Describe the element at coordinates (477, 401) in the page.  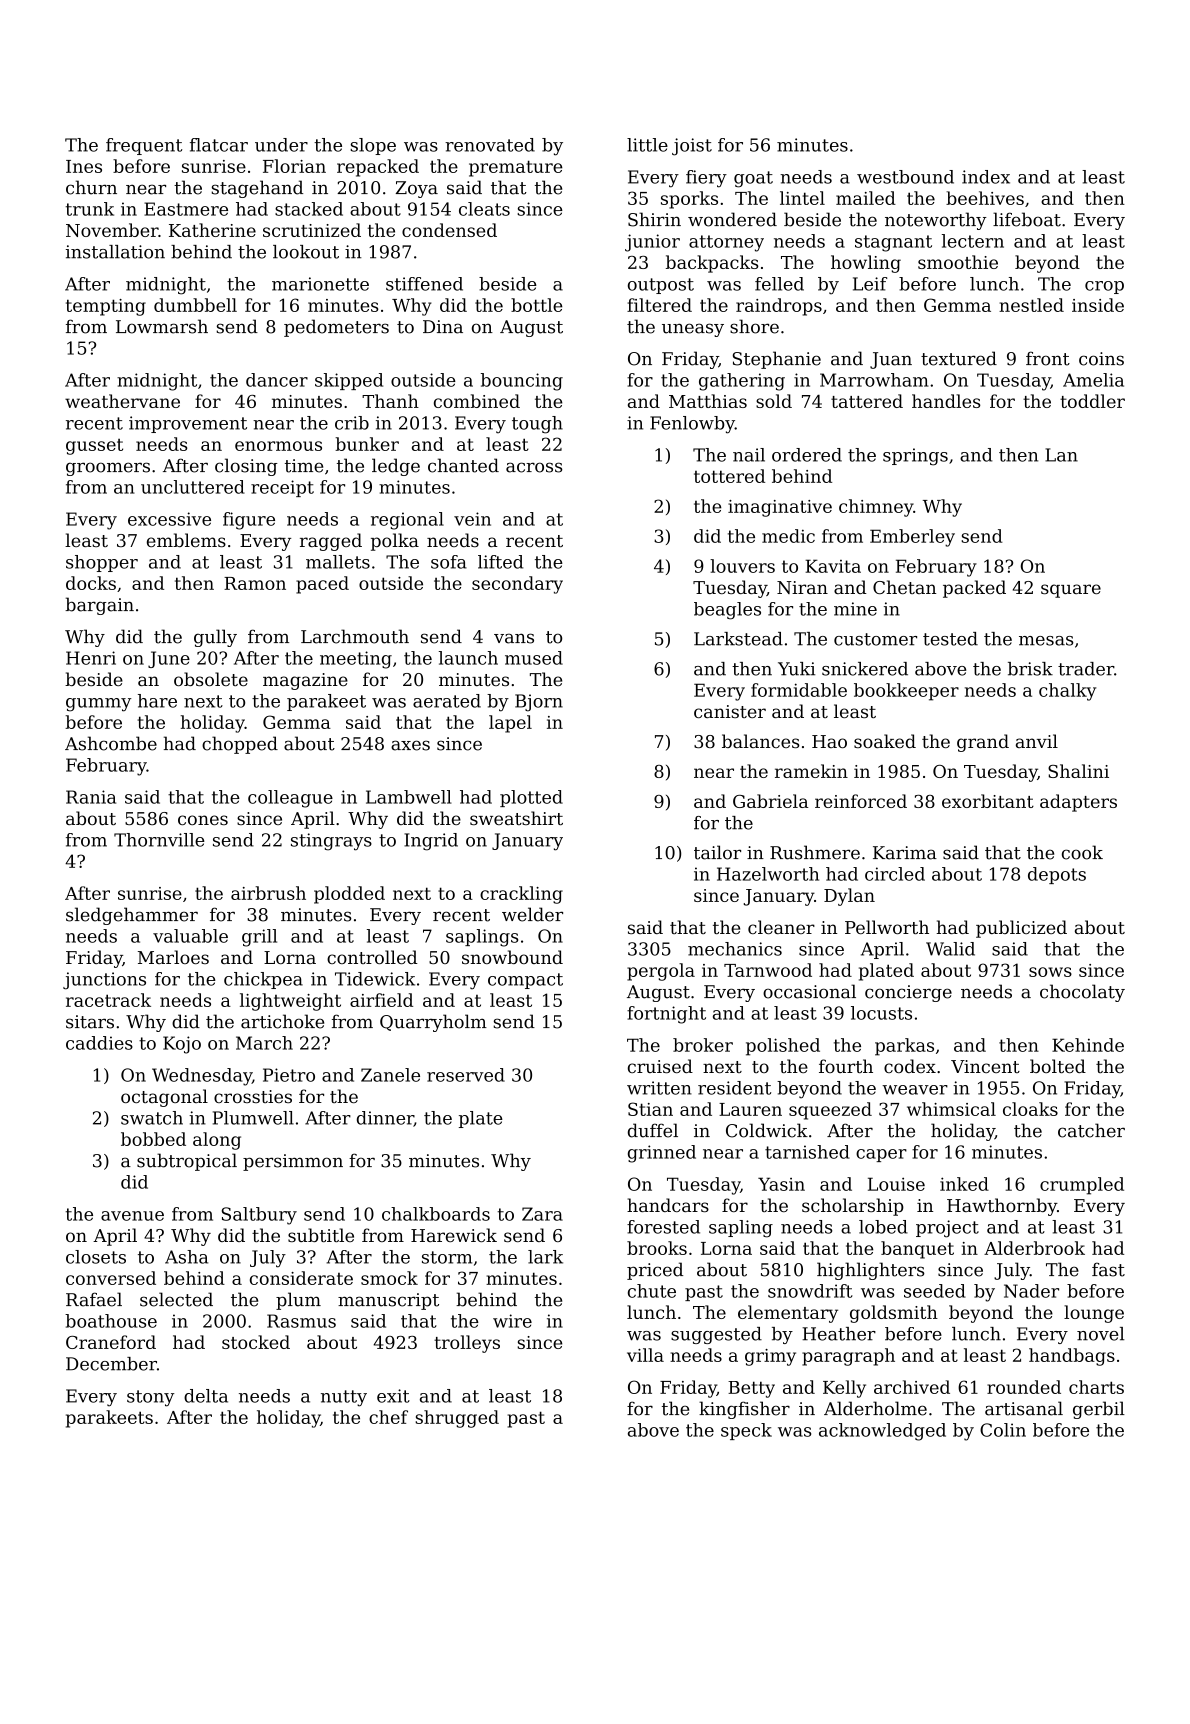
I see `combined` at that location.
